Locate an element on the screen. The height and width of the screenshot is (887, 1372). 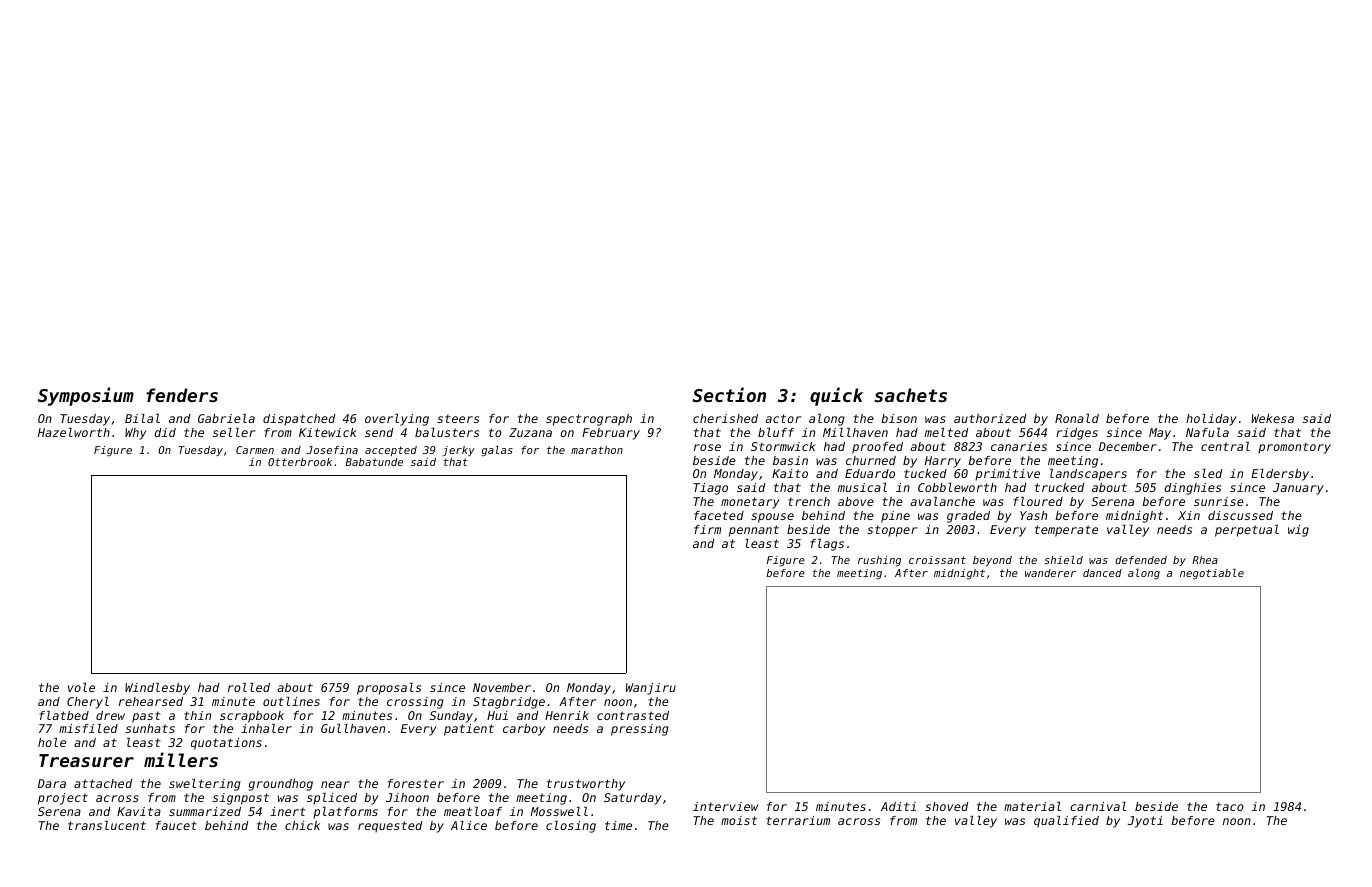
project is located at coordinates (63, 799).
